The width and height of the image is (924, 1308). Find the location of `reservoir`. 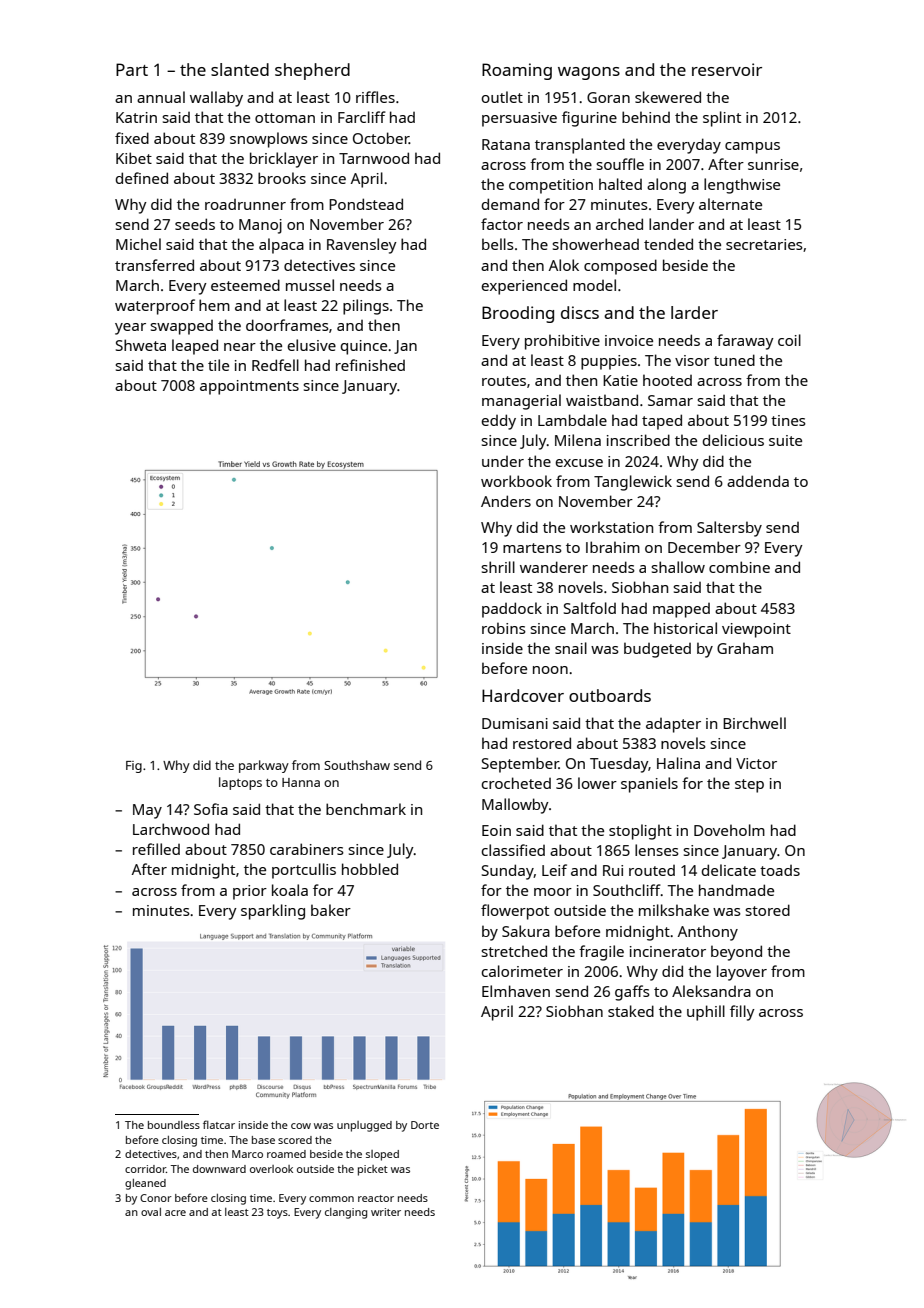

reservoir is located at coordinates (727, 69).
